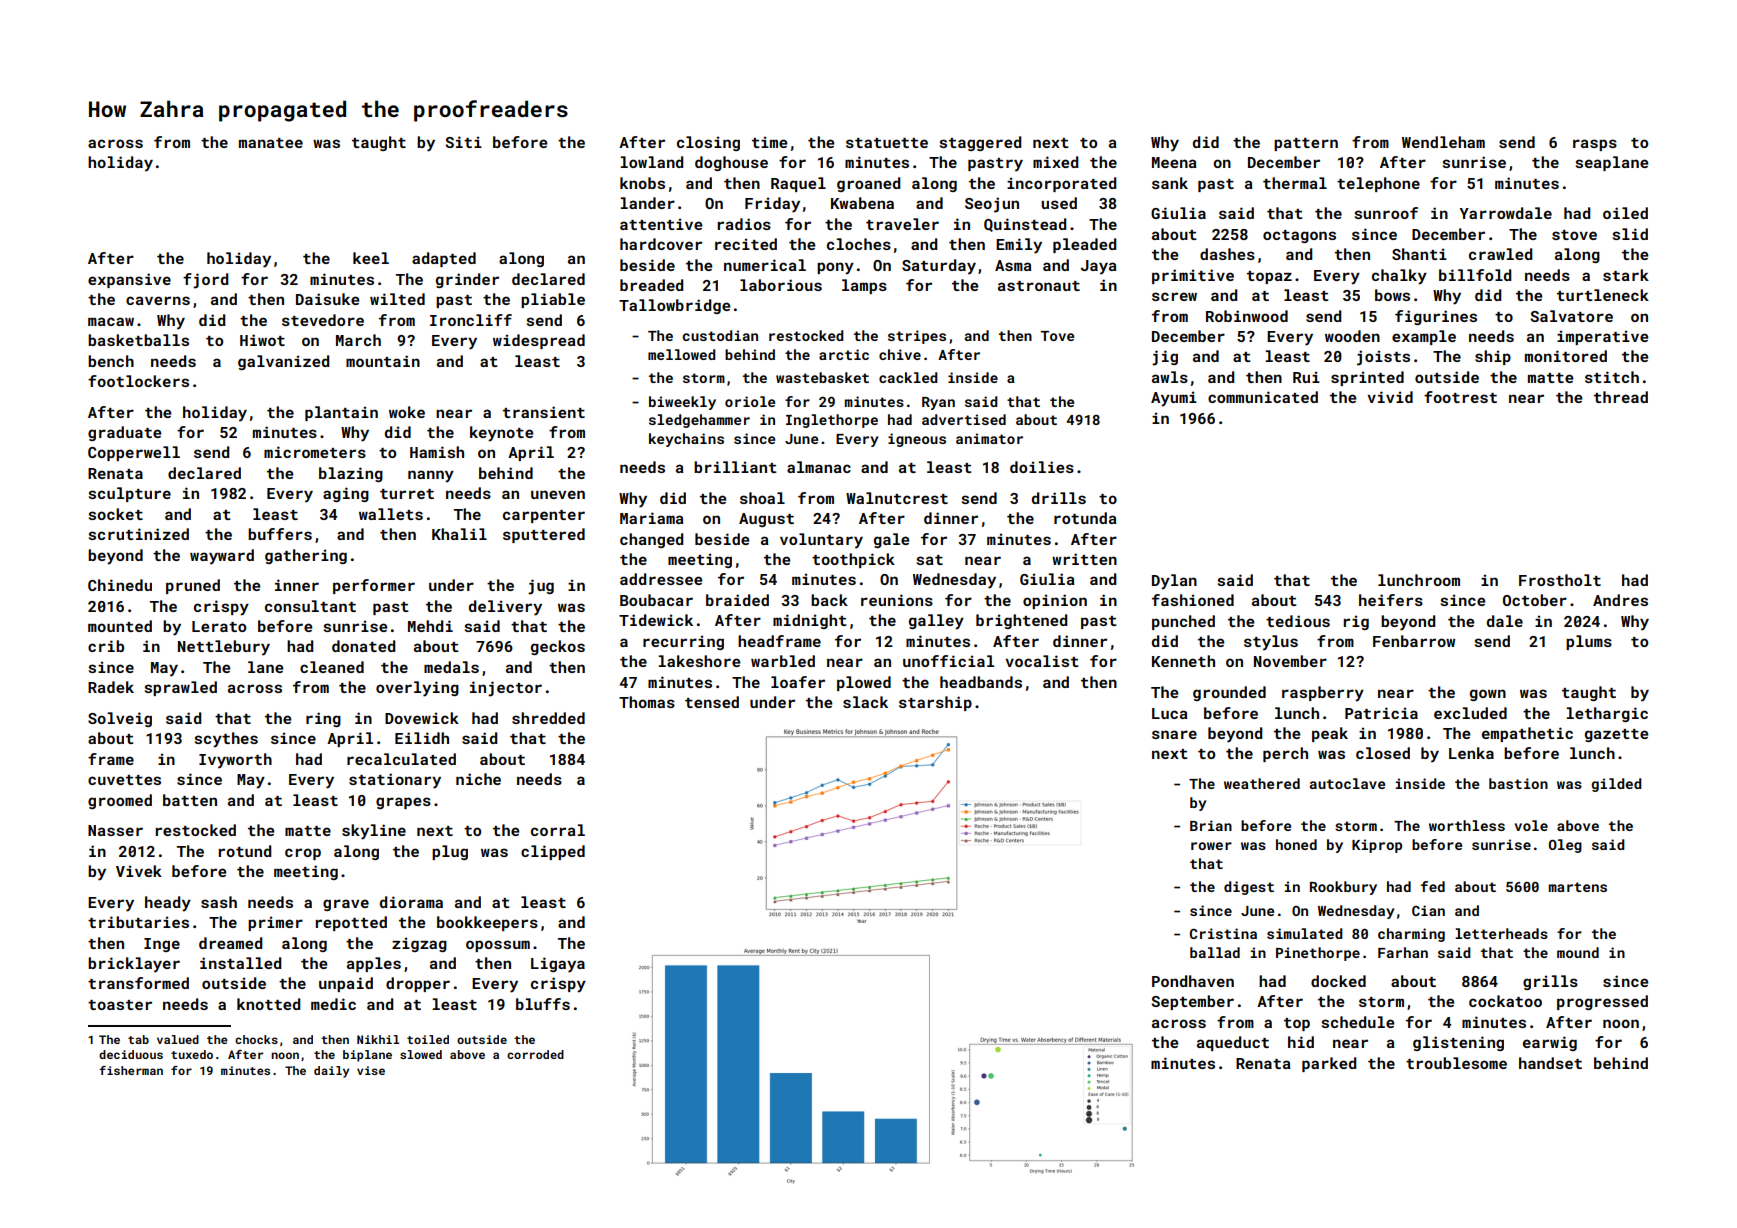 The image size is (1737, 1228). What do you see at coordinates (853, 560) in the image?
I see `toothpick` at bounding box center [853, 560].
